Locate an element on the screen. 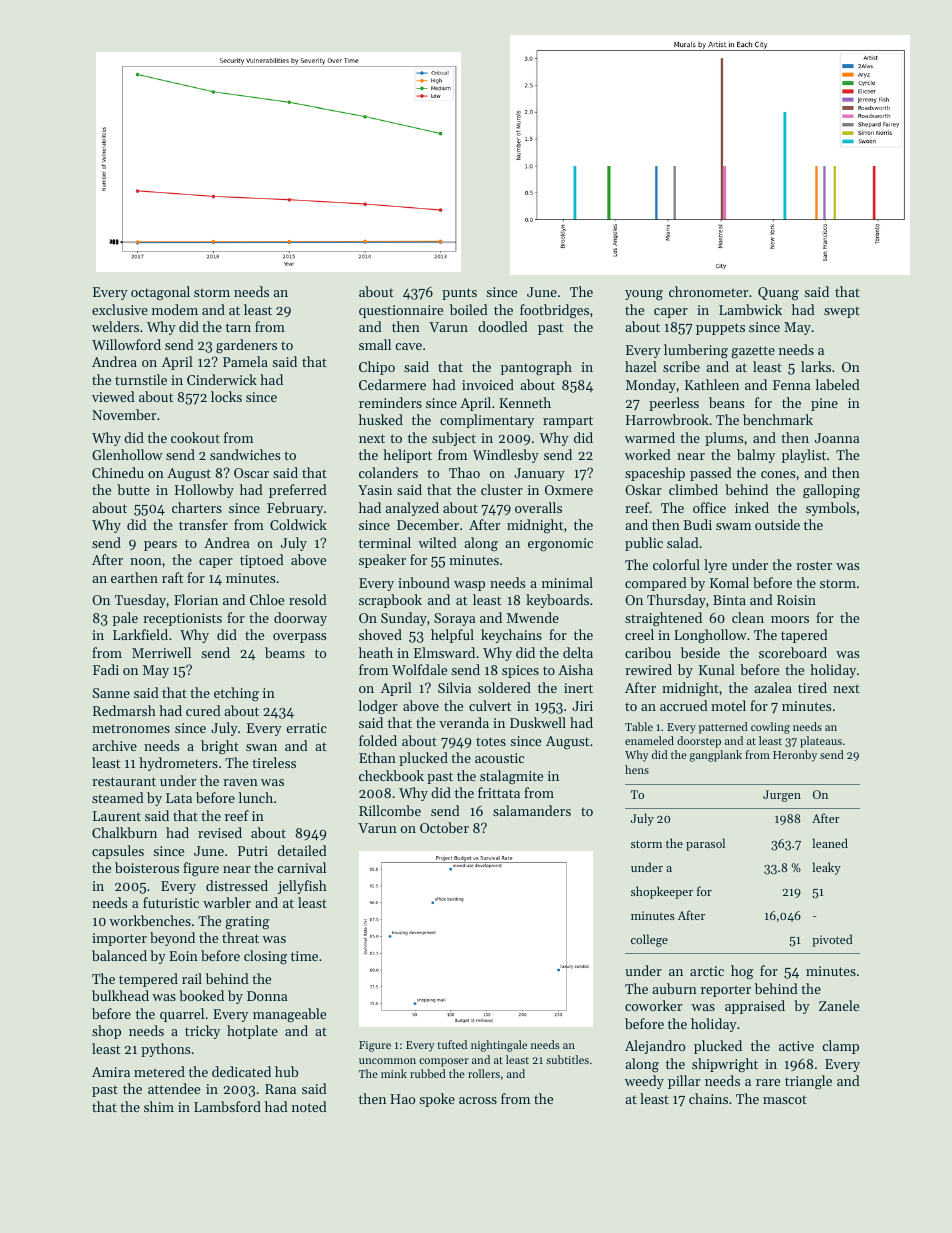  chronometer is located at coordinates (708, 291).
